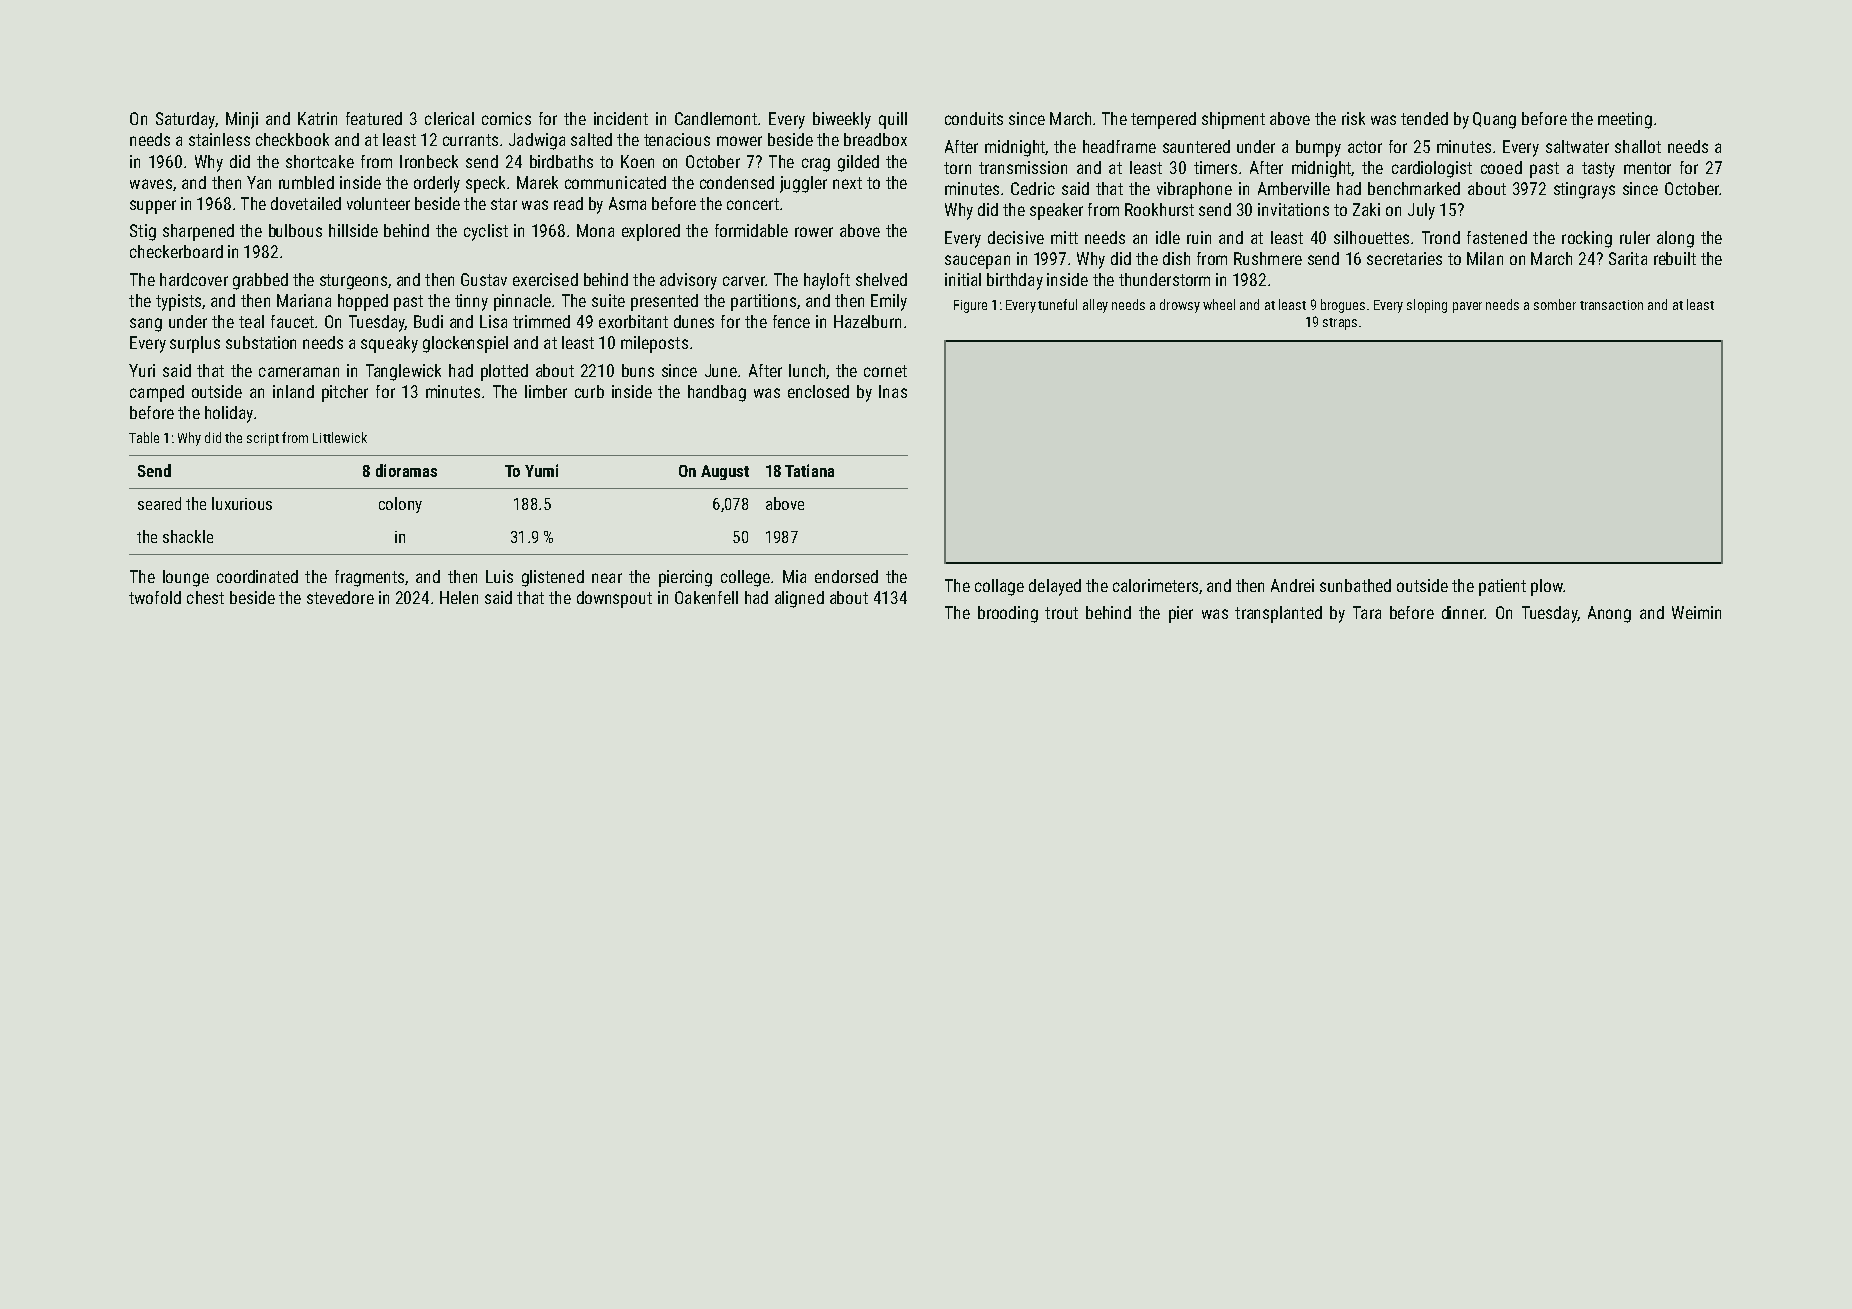 Image resolution: width=1852 pixels, height=1309 pixels. What do you see at coordinates (1355, 585) in the screenshot?
I see `sunbathed` at bounding box center [1355, 585].
